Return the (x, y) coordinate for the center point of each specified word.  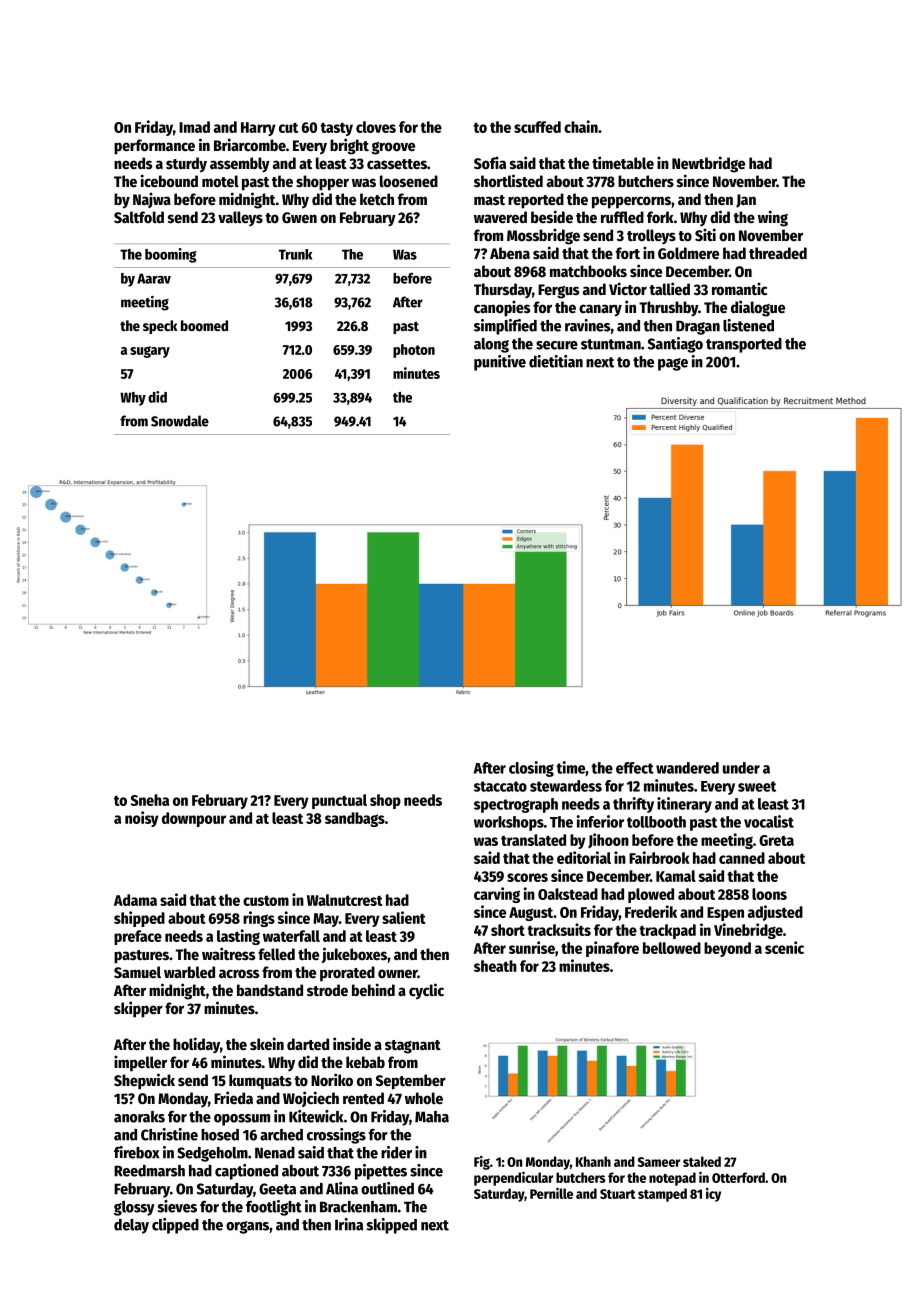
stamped (662, 1195)
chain (581, 126)
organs (247, 1227)
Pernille (551, 1193)
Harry (258, 129)
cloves (376, 127)
